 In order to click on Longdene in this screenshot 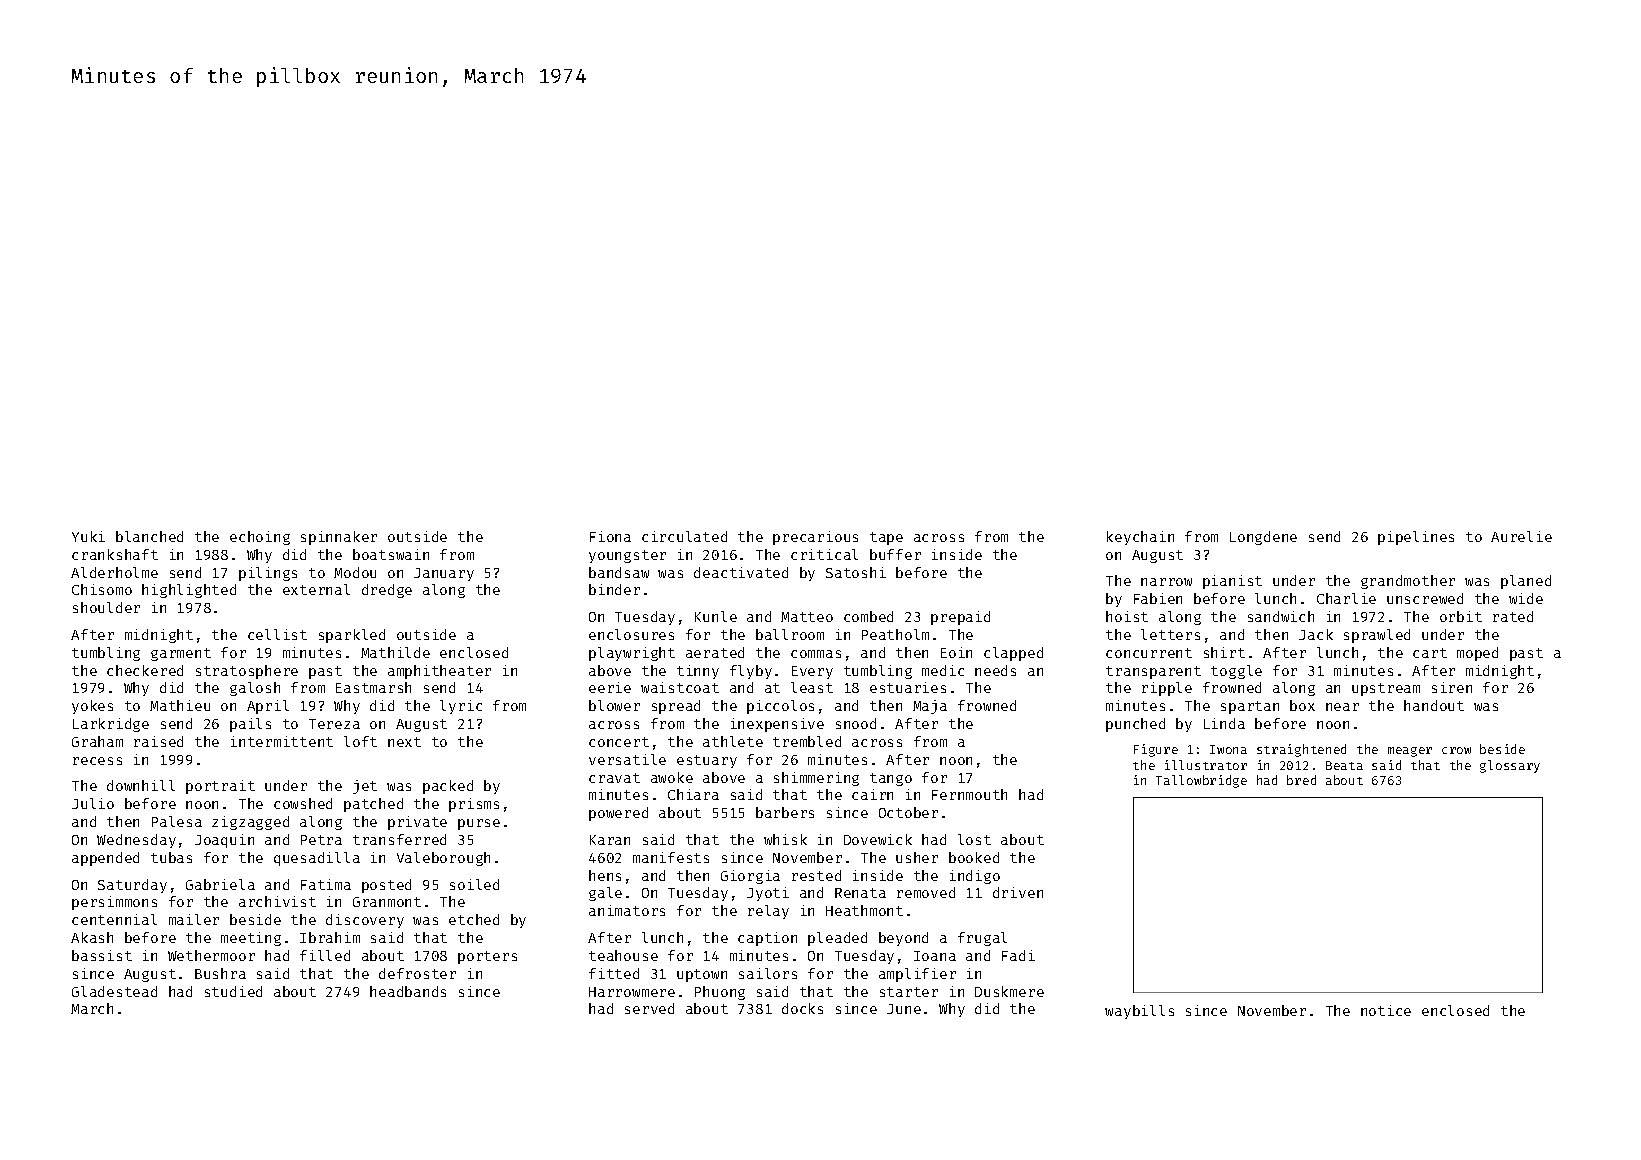, I will do `click(1263, 538)`.
